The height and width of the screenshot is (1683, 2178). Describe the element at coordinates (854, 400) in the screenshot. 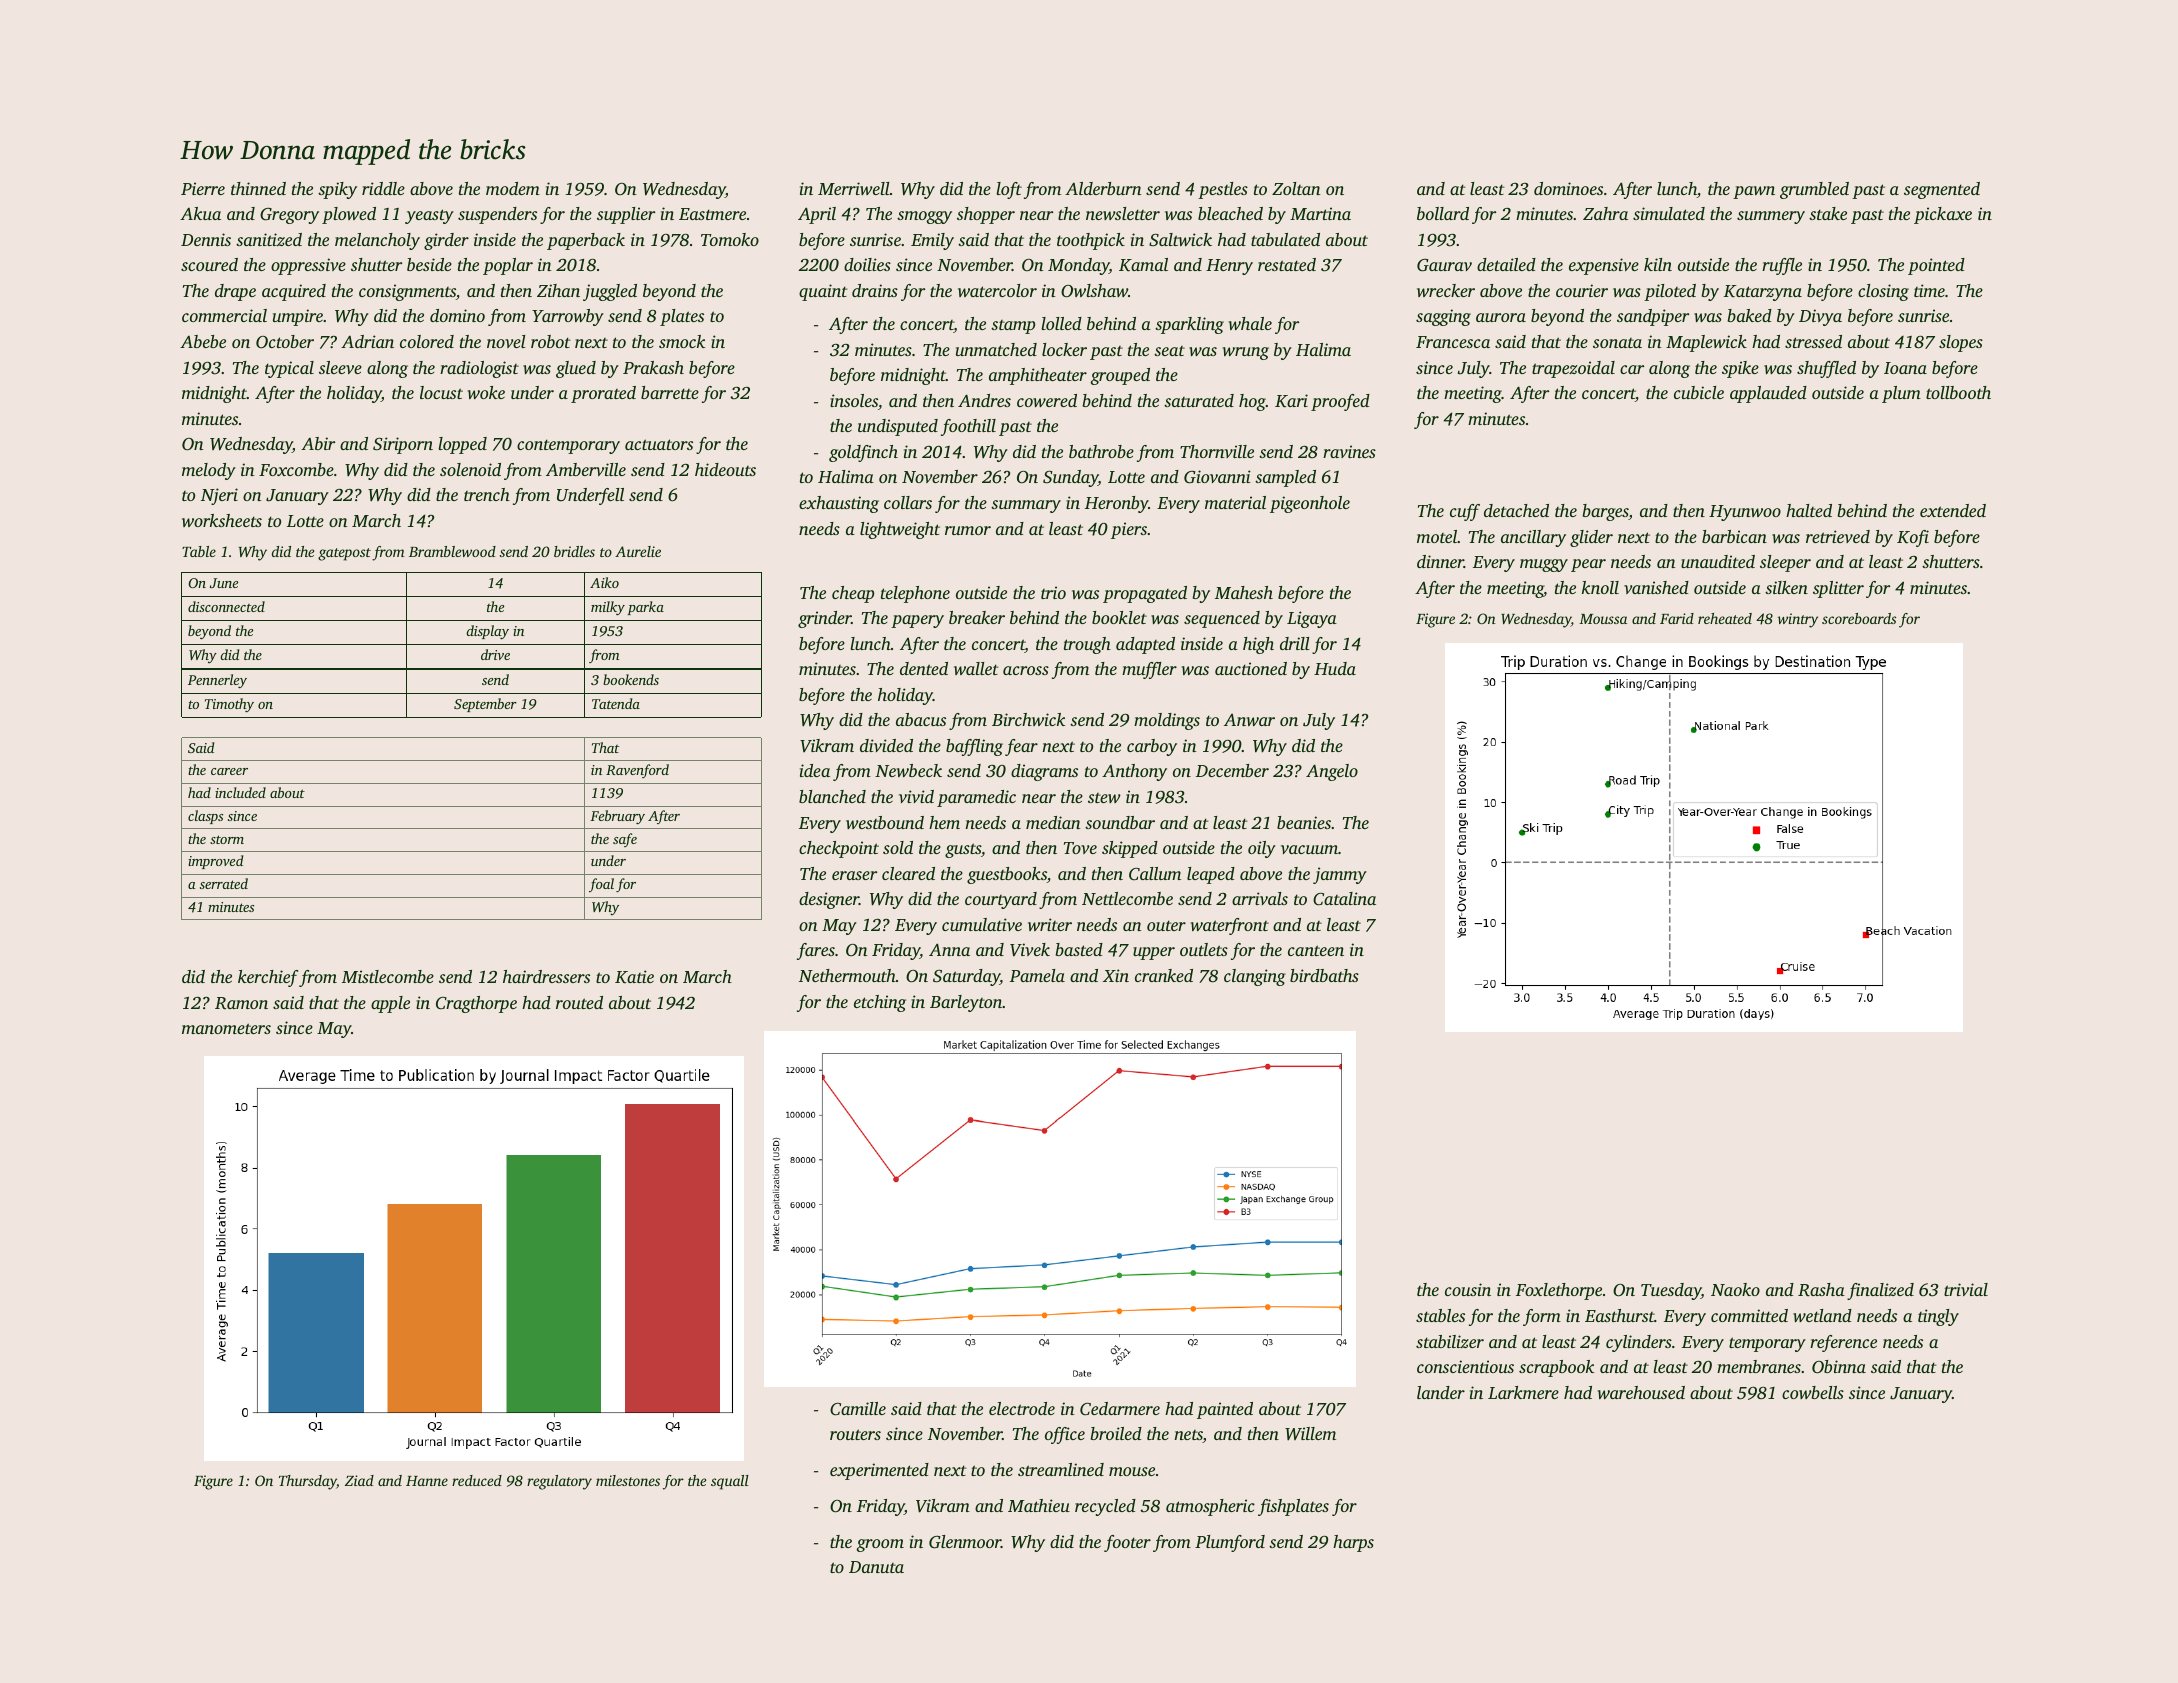

I see `insoles` at that location.
